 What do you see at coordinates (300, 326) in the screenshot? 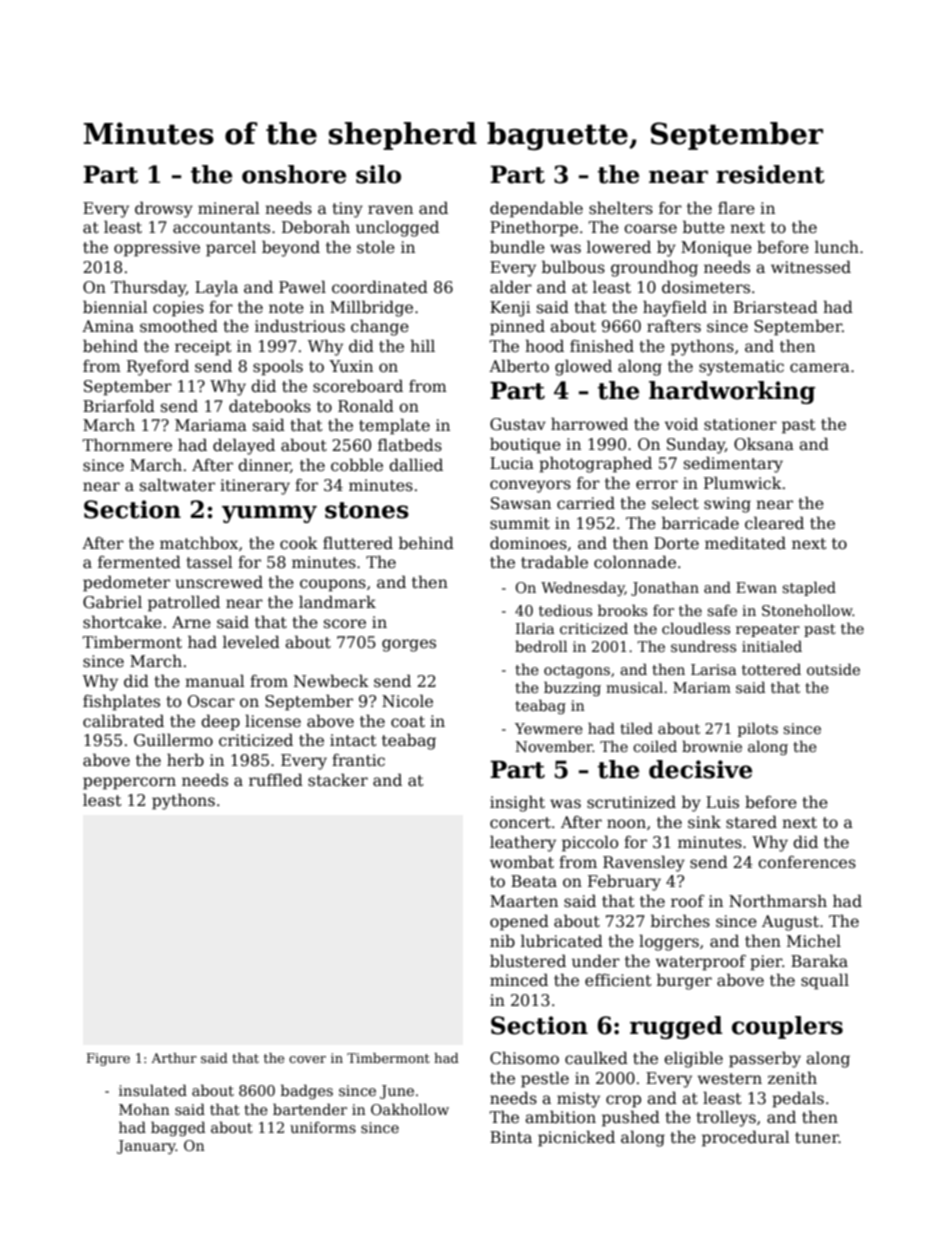
I see `industrious` at bounding box center [300, 326].
